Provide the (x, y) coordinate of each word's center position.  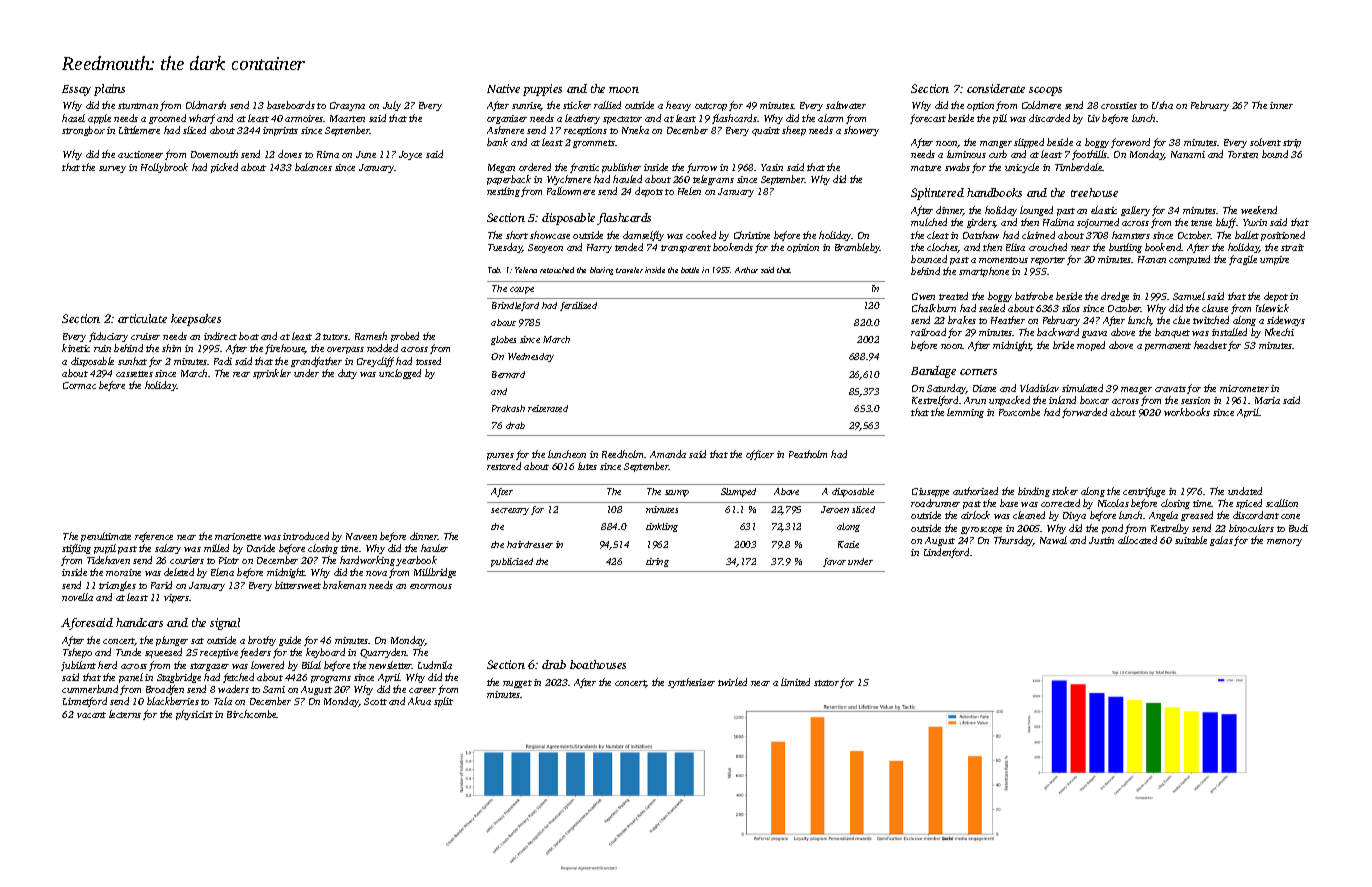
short (517, 235)
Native (503, 88)
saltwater (846, 105)
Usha (1162, 105)
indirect (220, 336)
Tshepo (77, 653)
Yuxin (1255, 222)
